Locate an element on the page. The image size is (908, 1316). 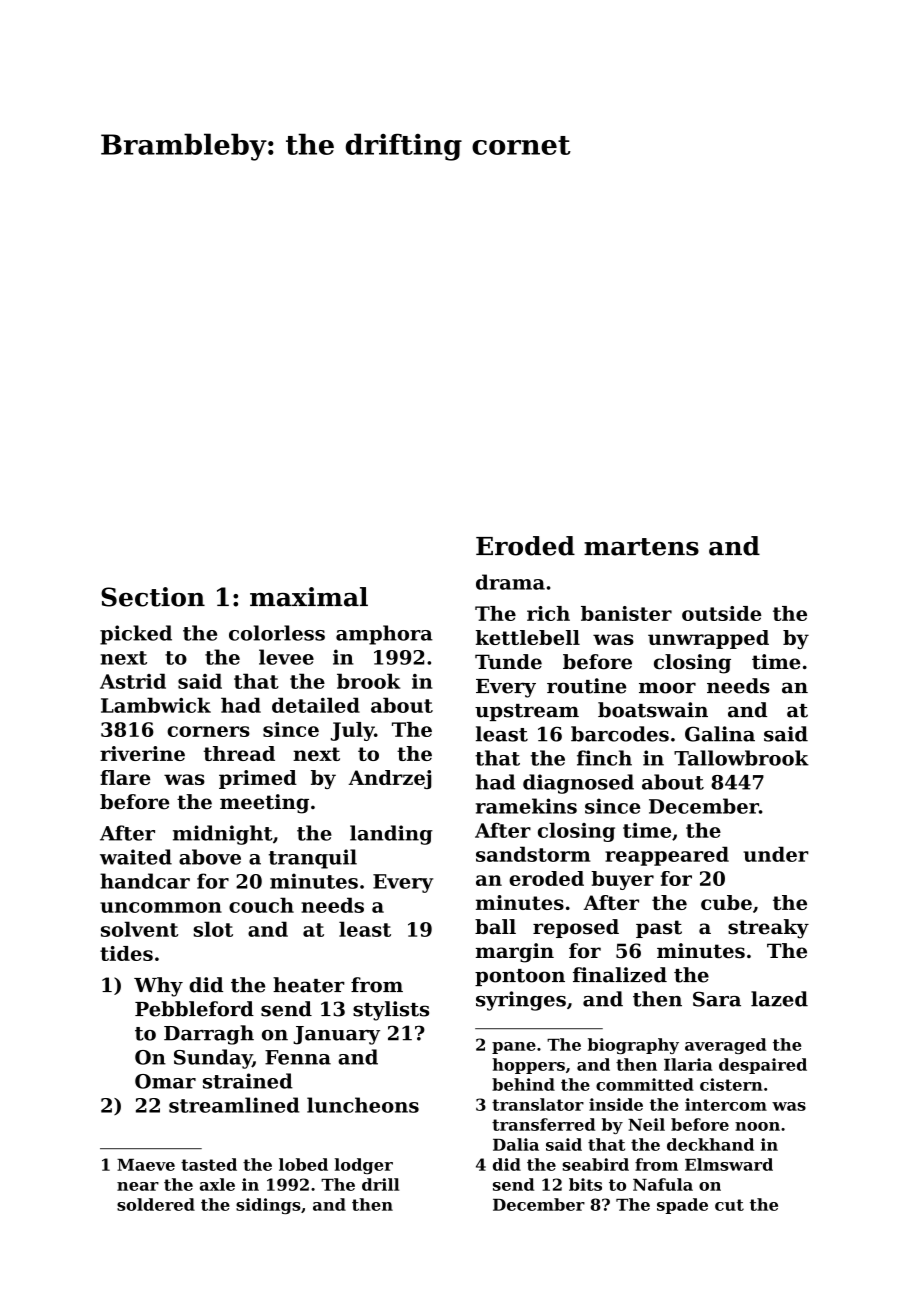
slot is located at coordinates (213, 929).
